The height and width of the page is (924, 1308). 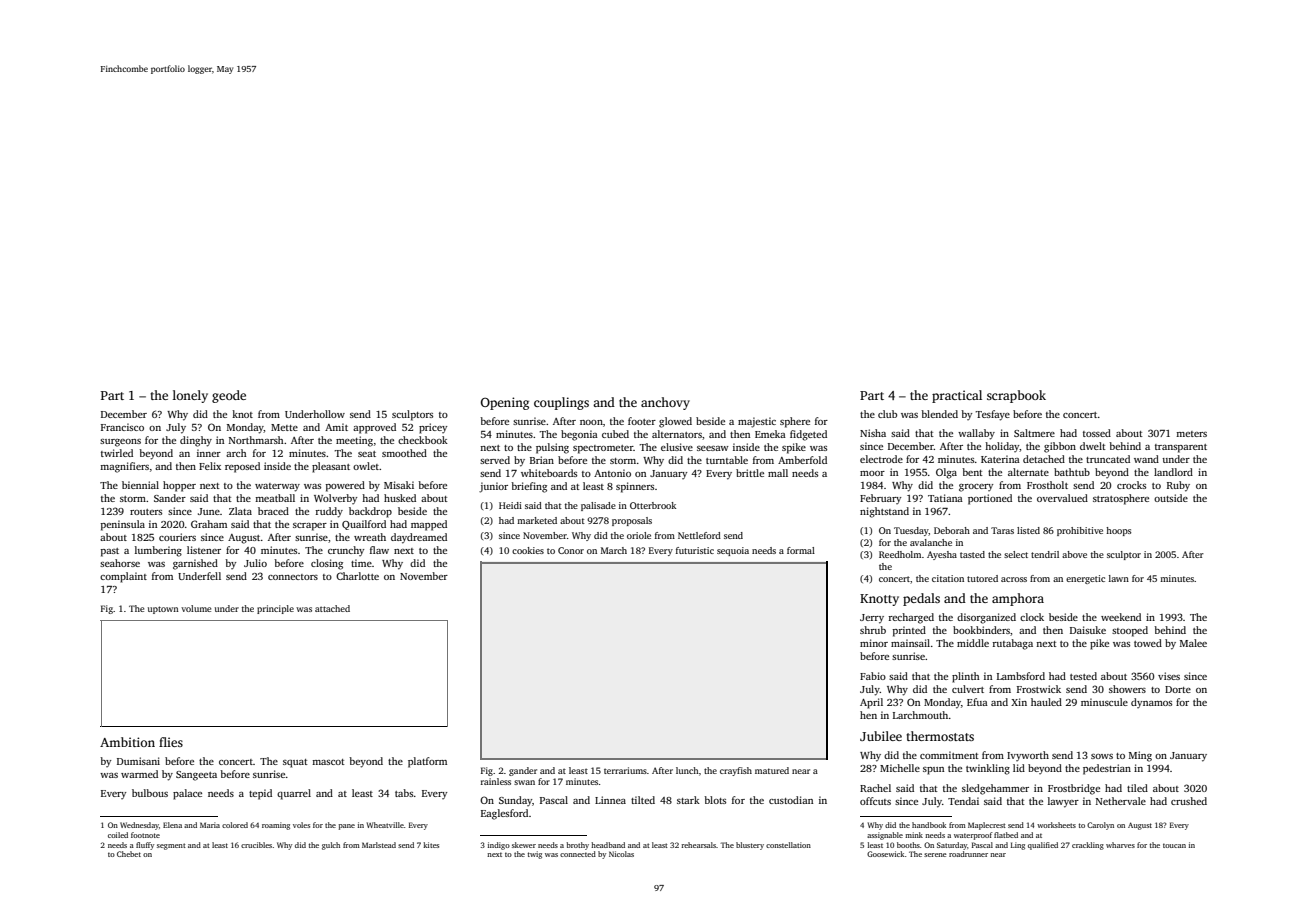 I want to click on geode, so click(x=229, y=396).
